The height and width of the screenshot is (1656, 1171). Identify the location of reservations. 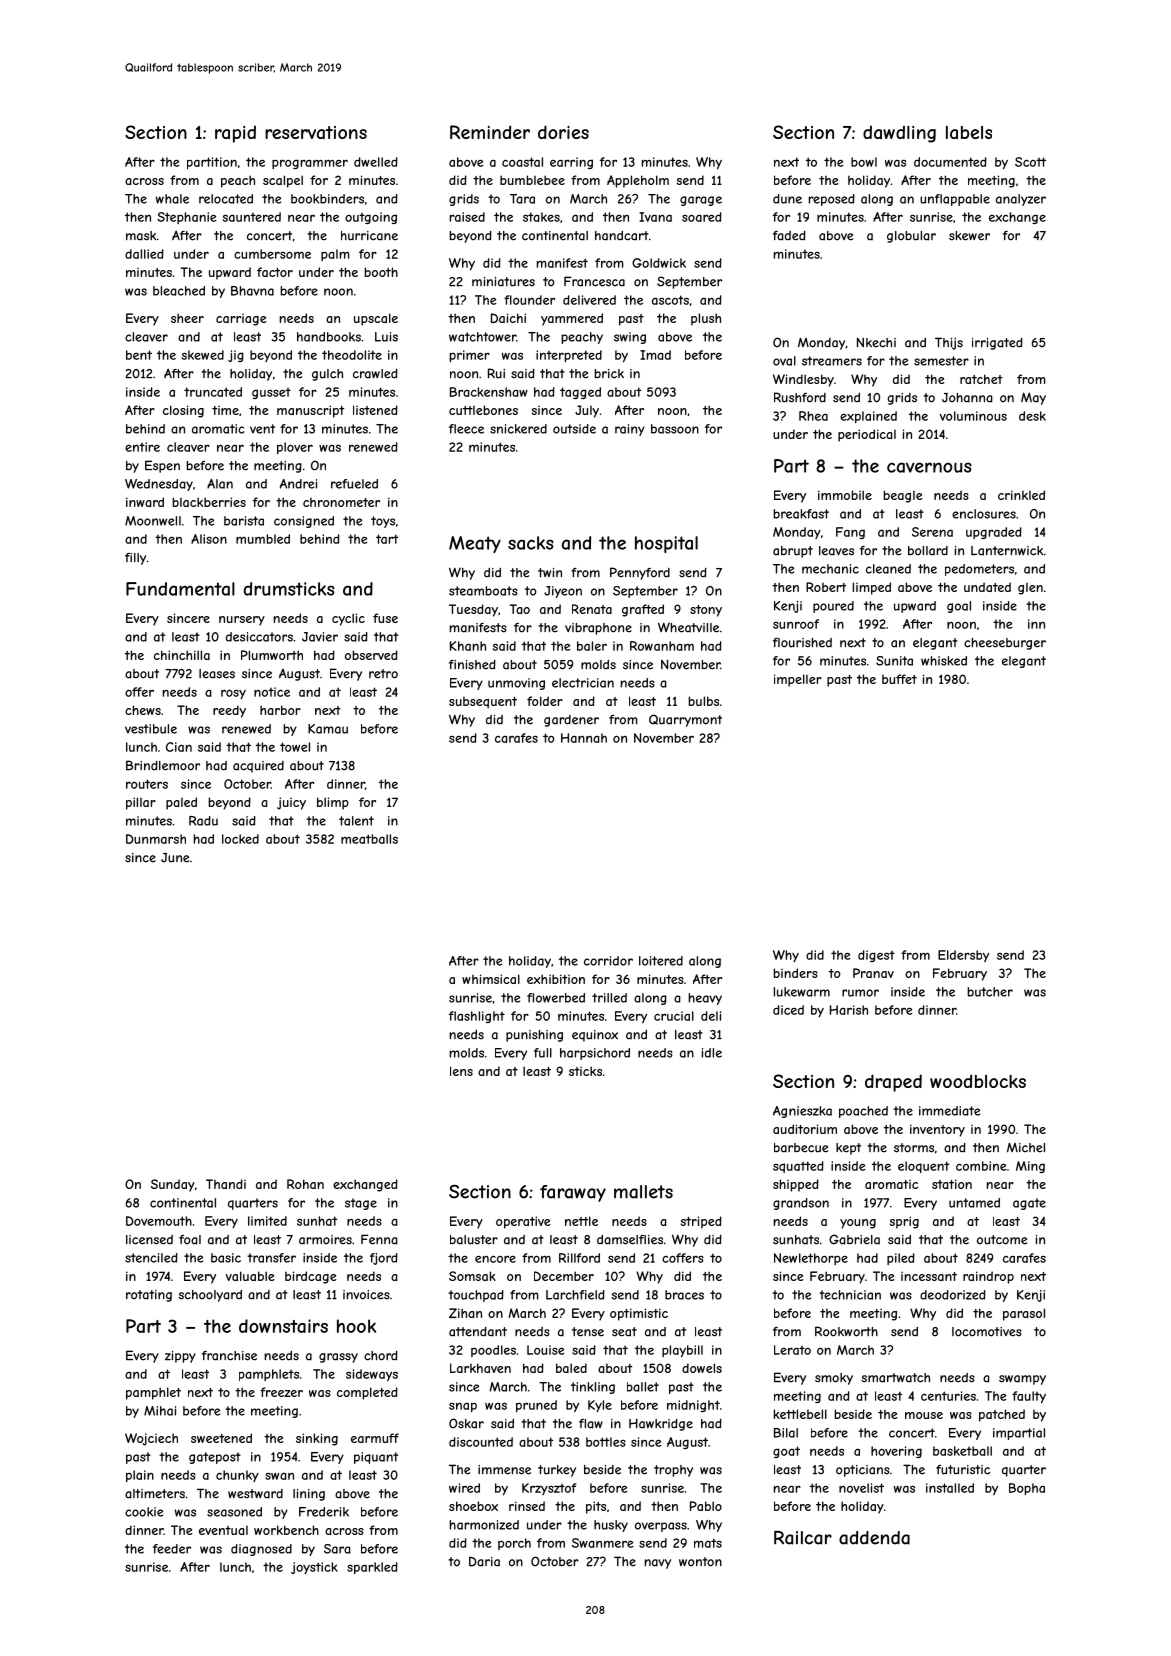
(316, 132).
